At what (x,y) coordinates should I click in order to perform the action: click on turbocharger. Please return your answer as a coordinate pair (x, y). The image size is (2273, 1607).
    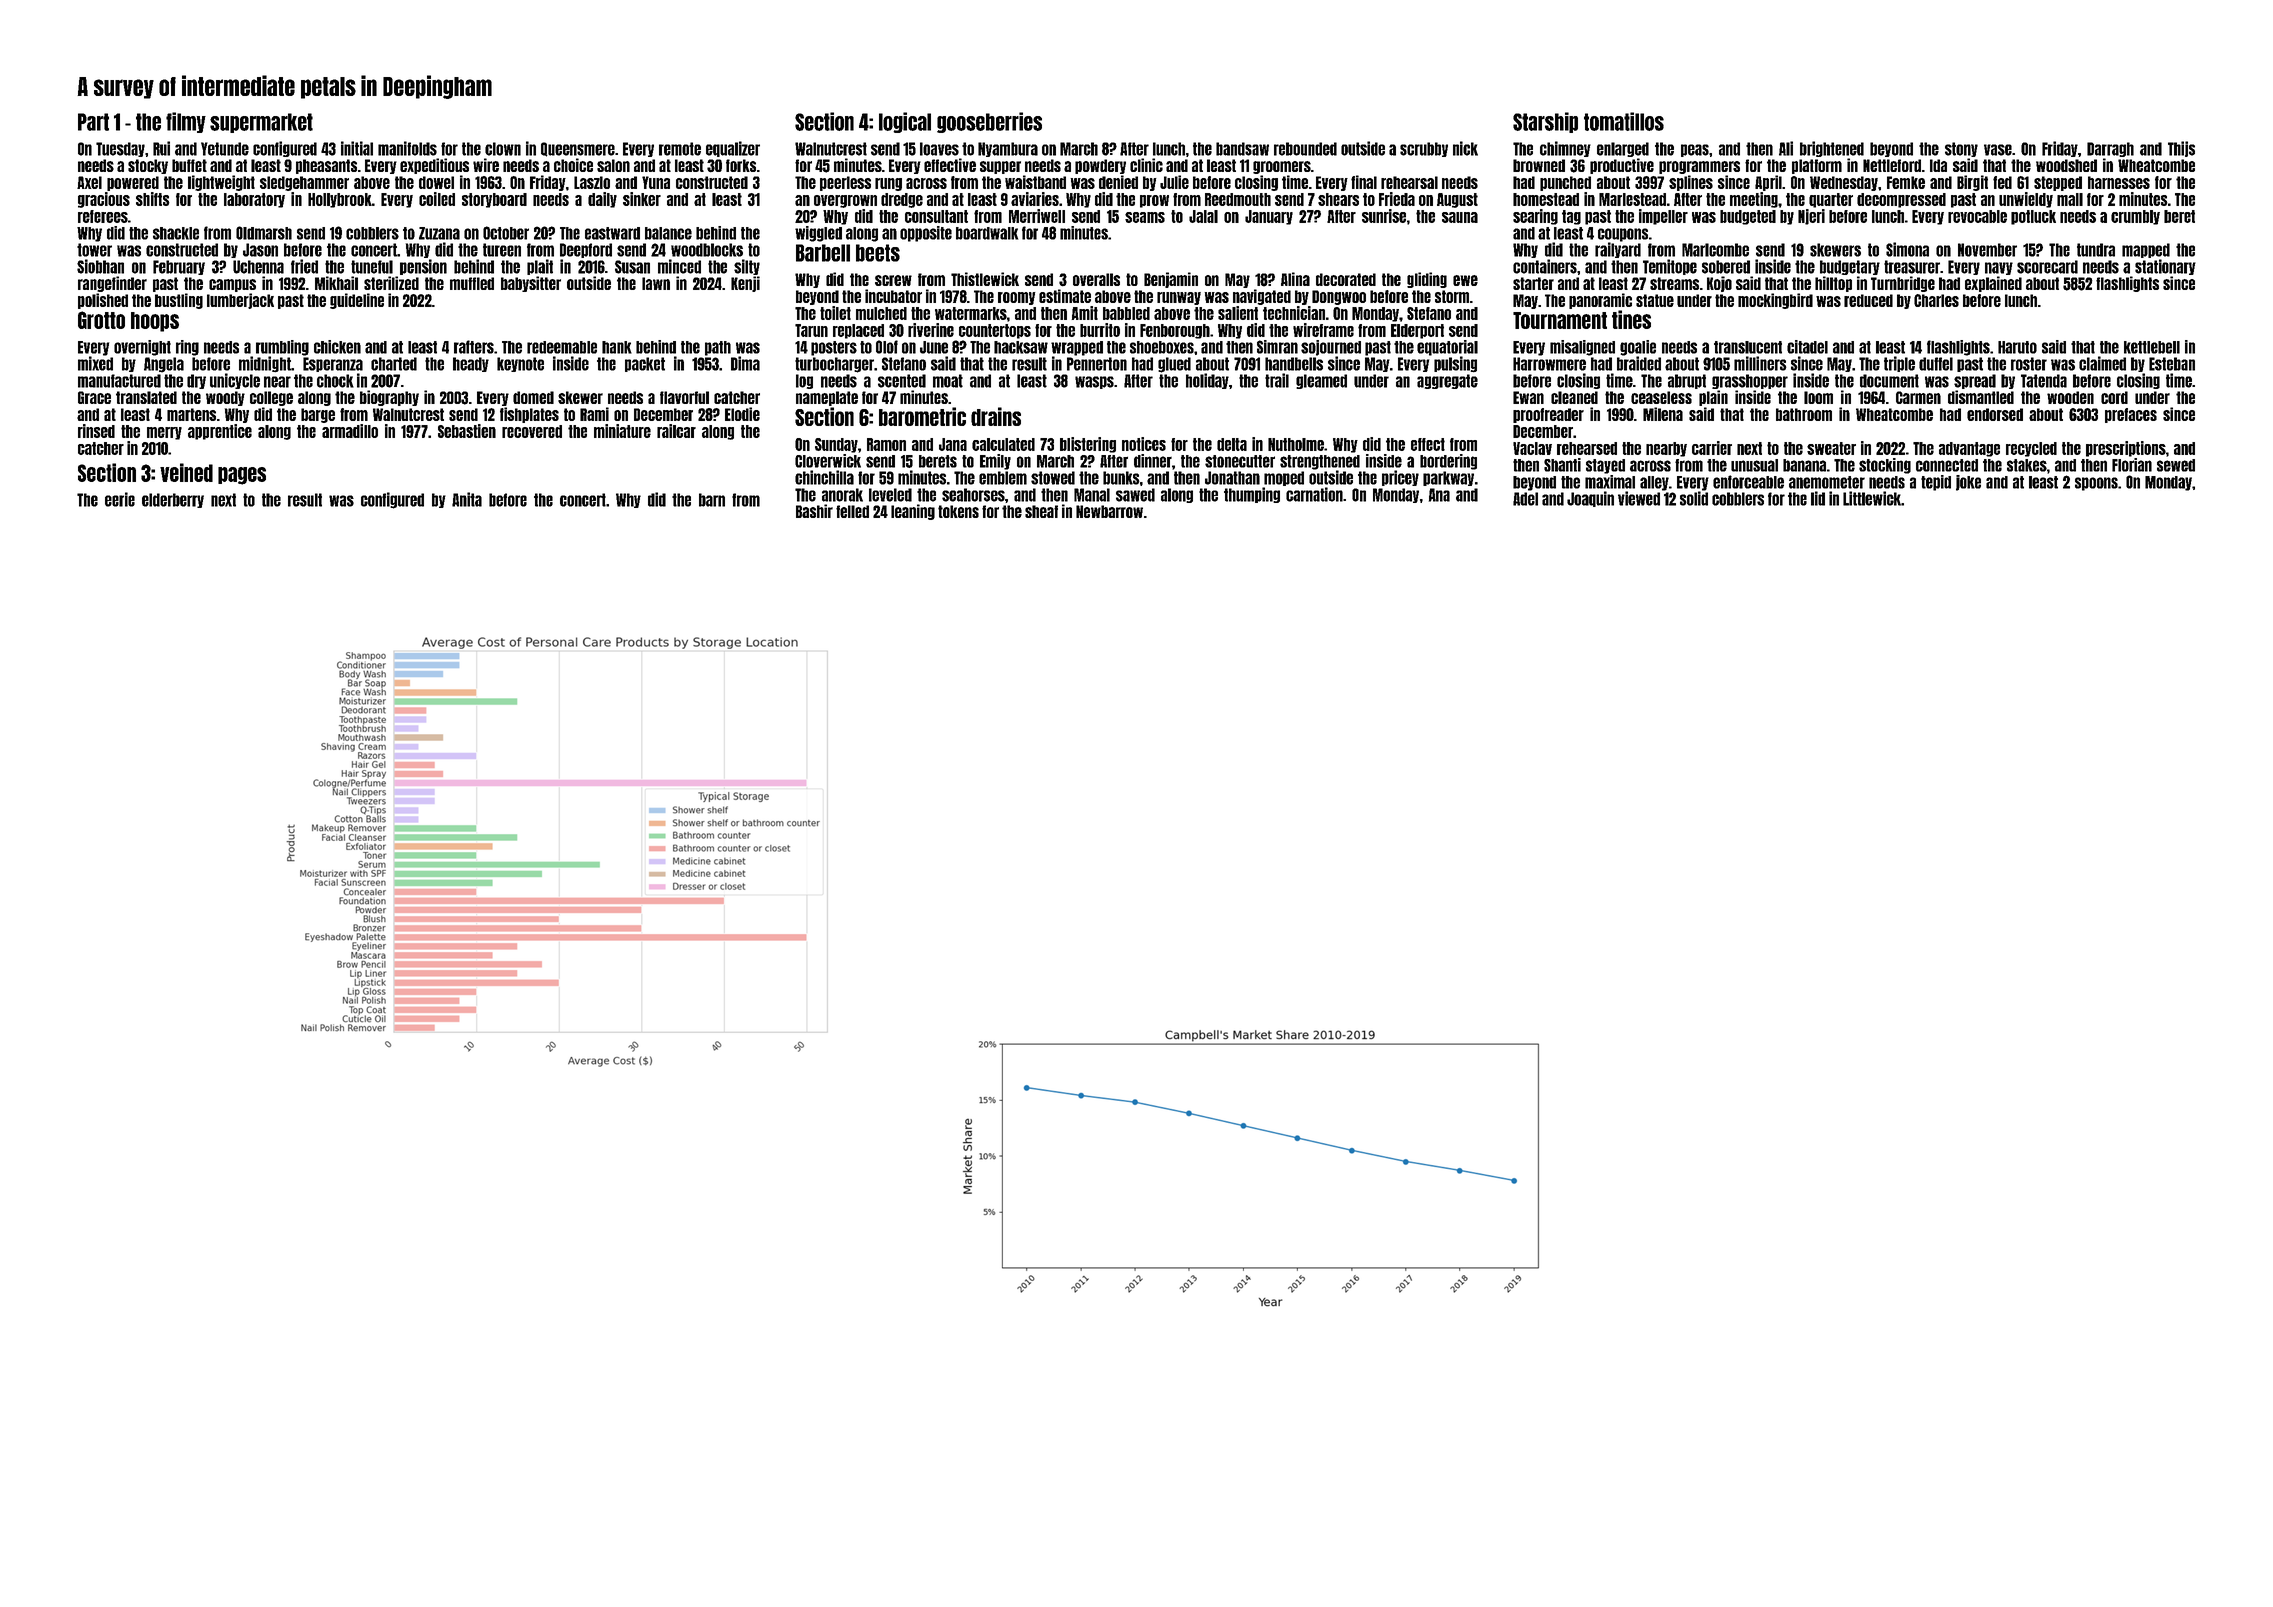
    Looking at the image, I should click on (834, 365).
